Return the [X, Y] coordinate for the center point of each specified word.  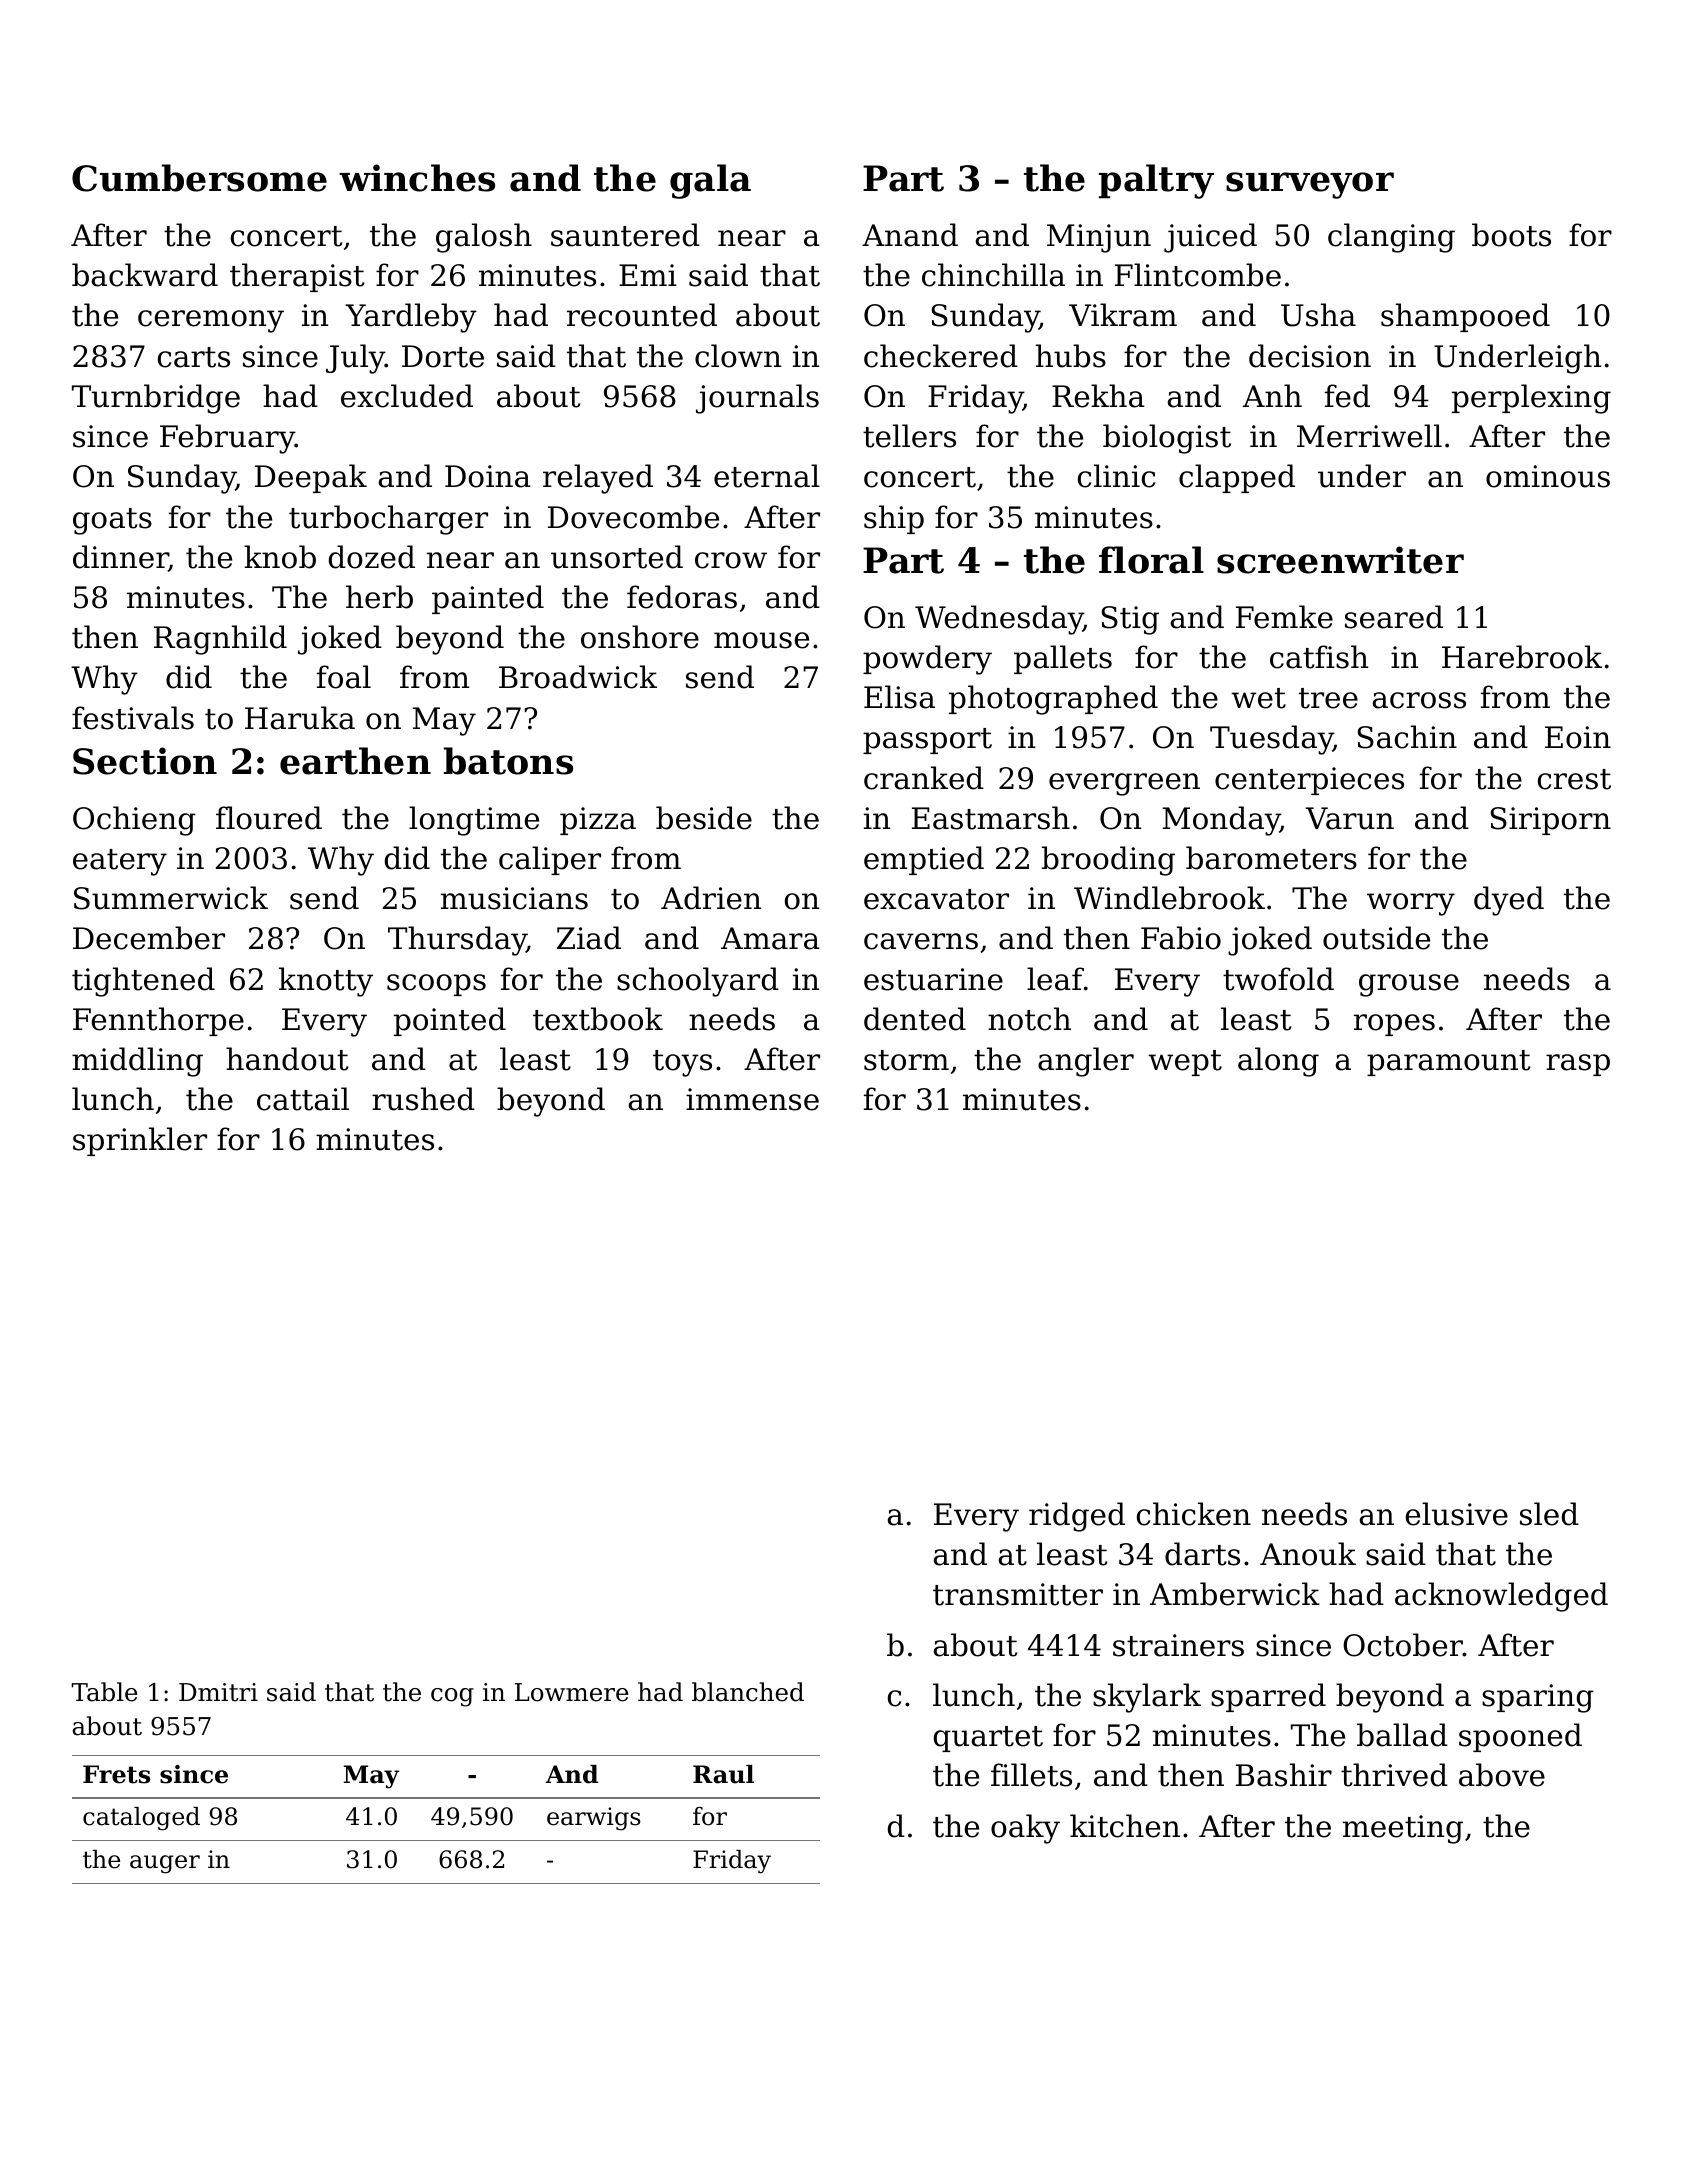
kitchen [1125, 1826]
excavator [936, 899]
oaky [1025, 1829]
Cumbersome [199, 178]
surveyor [1310, 185]
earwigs [594, 1819]
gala [710, 181]
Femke [1284, 617]
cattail [303, 1099]
